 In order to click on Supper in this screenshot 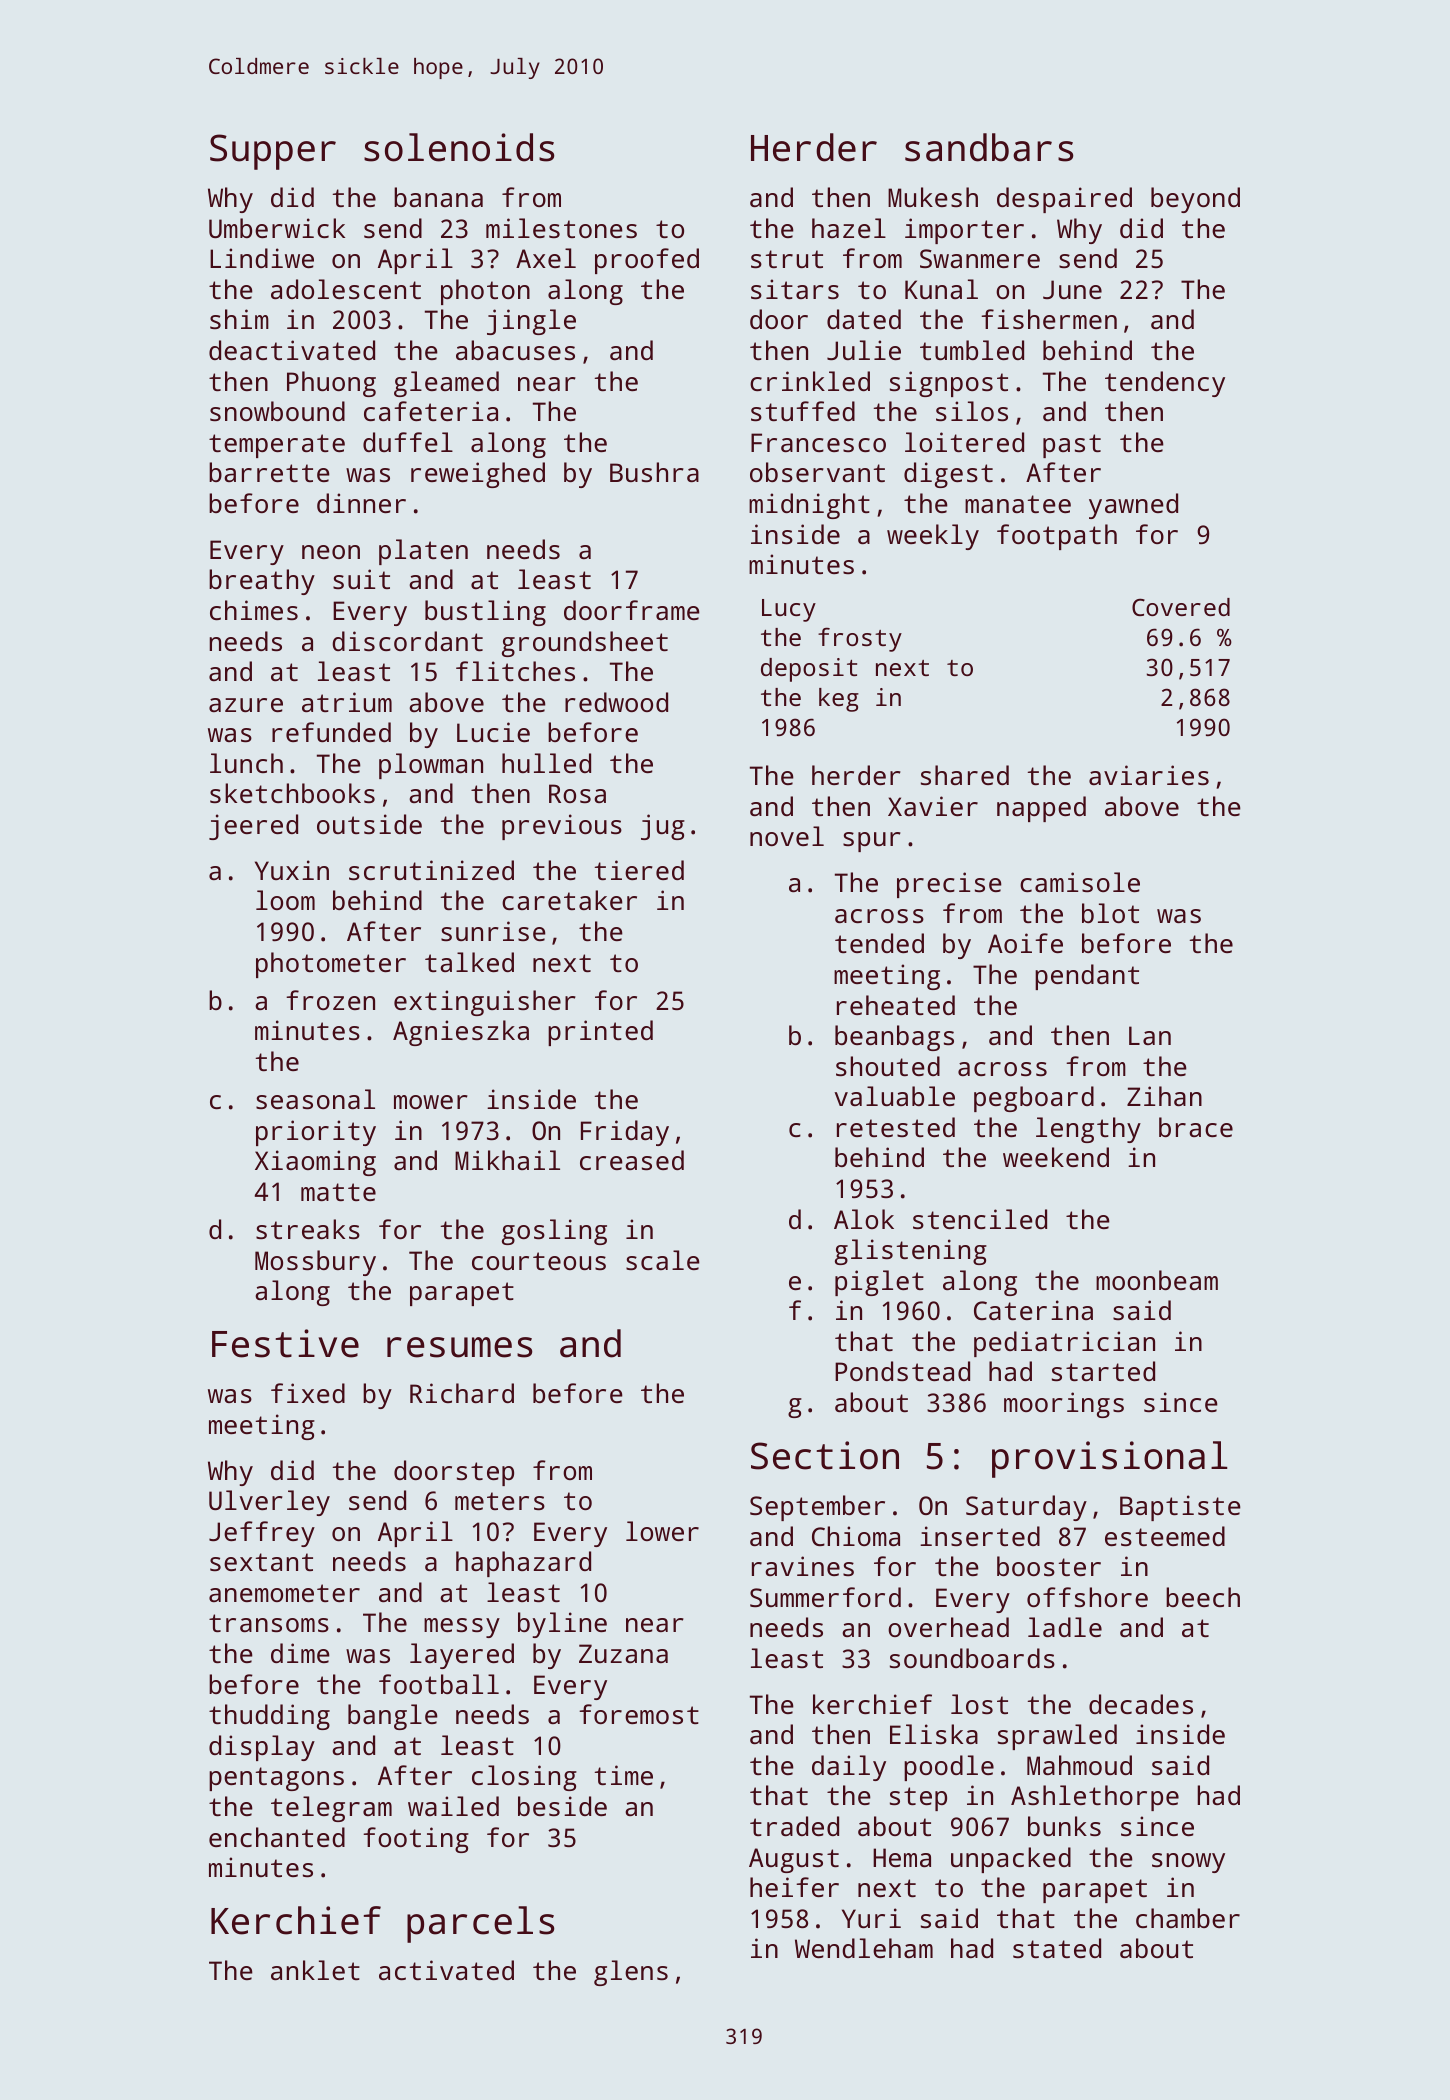, I will do `click(273, 152)`.
